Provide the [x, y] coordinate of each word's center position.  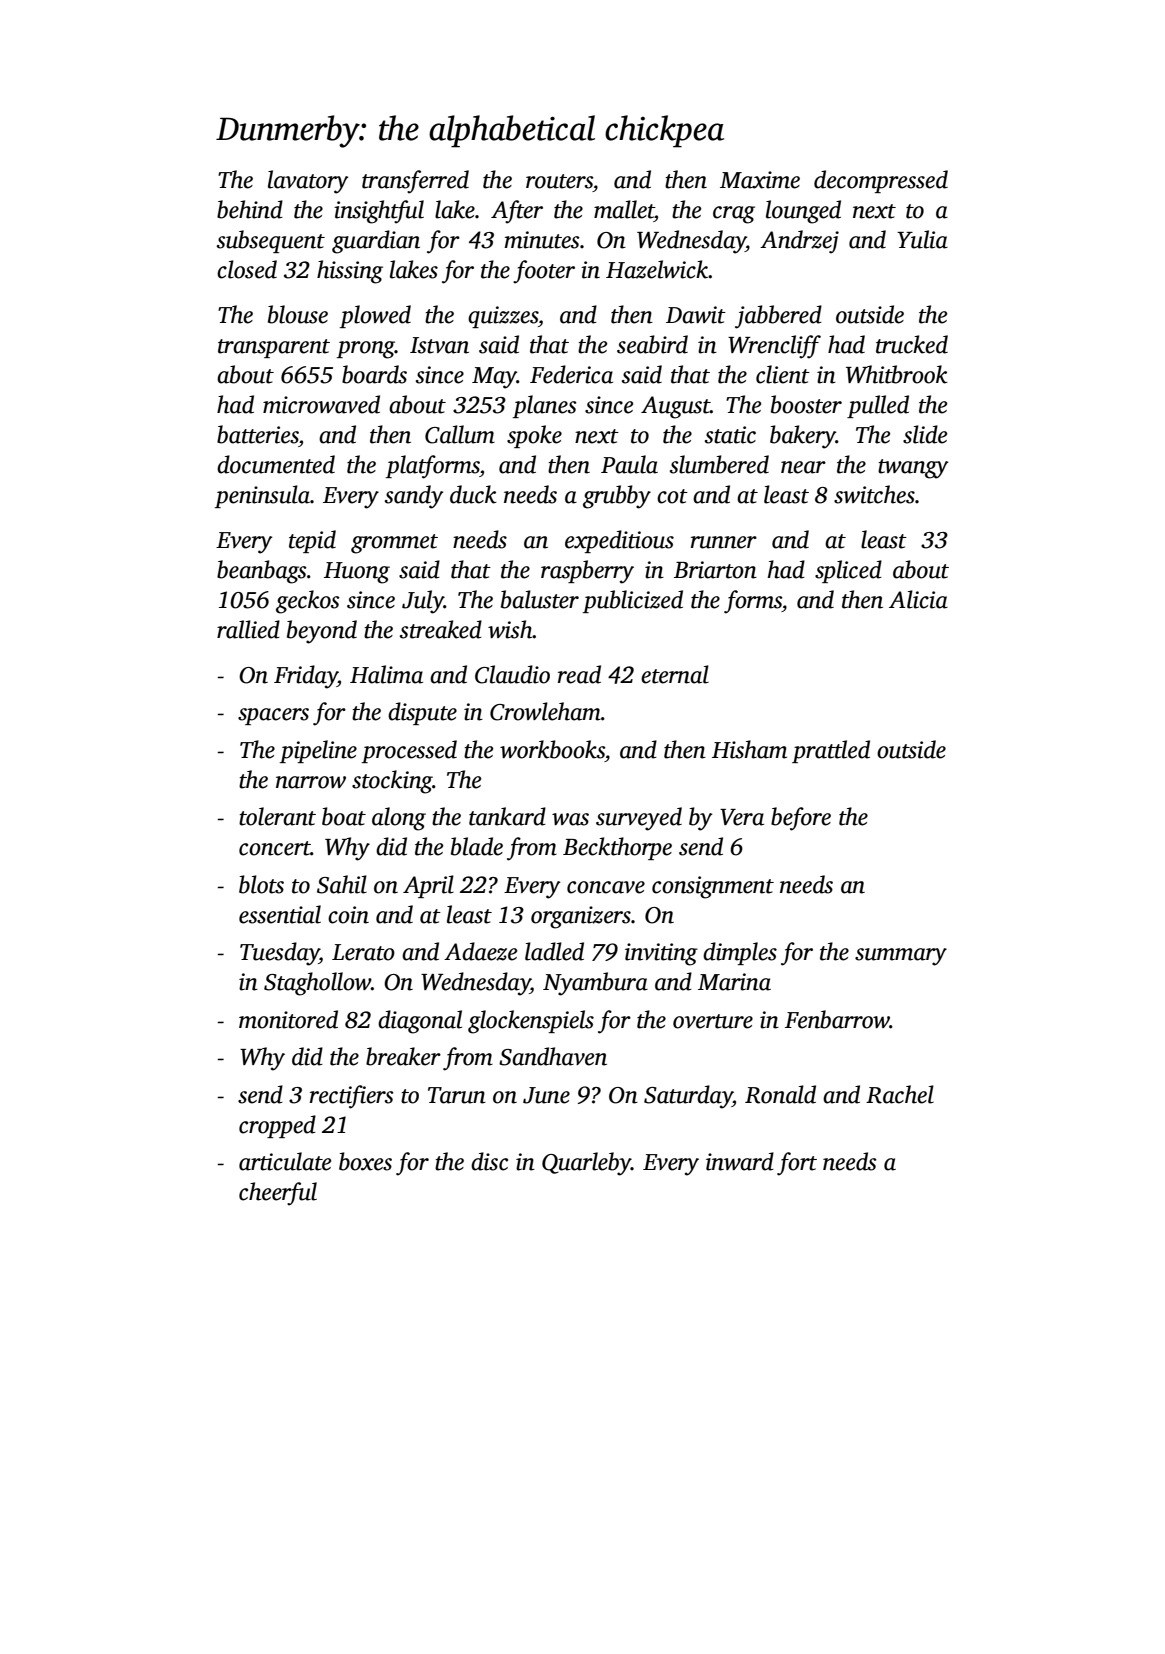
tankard [507, 816]
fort [797, 1164]
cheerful [278, 1194]
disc [489, 1161]
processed [409, 751]
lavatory [308, 182]
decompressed [881, 181]
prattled [831, 751]
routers [559, 181]
